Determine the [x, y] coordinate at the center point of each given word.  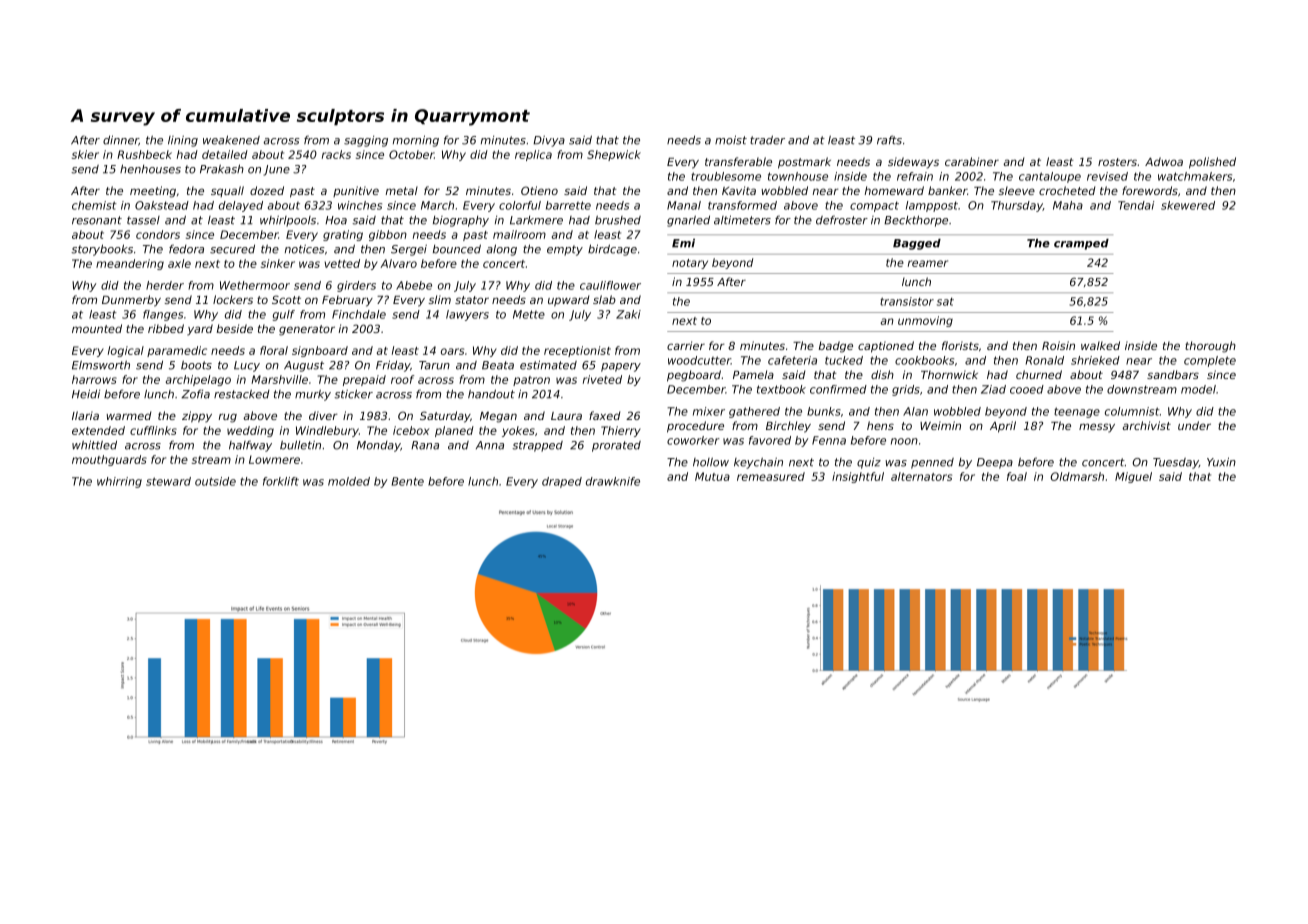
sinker [278, 263]
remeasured [771, 476]
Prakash [222, 169]
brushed [618, 220]
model [1198, 389]
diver [323, 415]
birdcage [612, 250]
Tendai [1136, 205]
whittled [94, 445]
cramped [1081, 244]
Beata [498, 365]
